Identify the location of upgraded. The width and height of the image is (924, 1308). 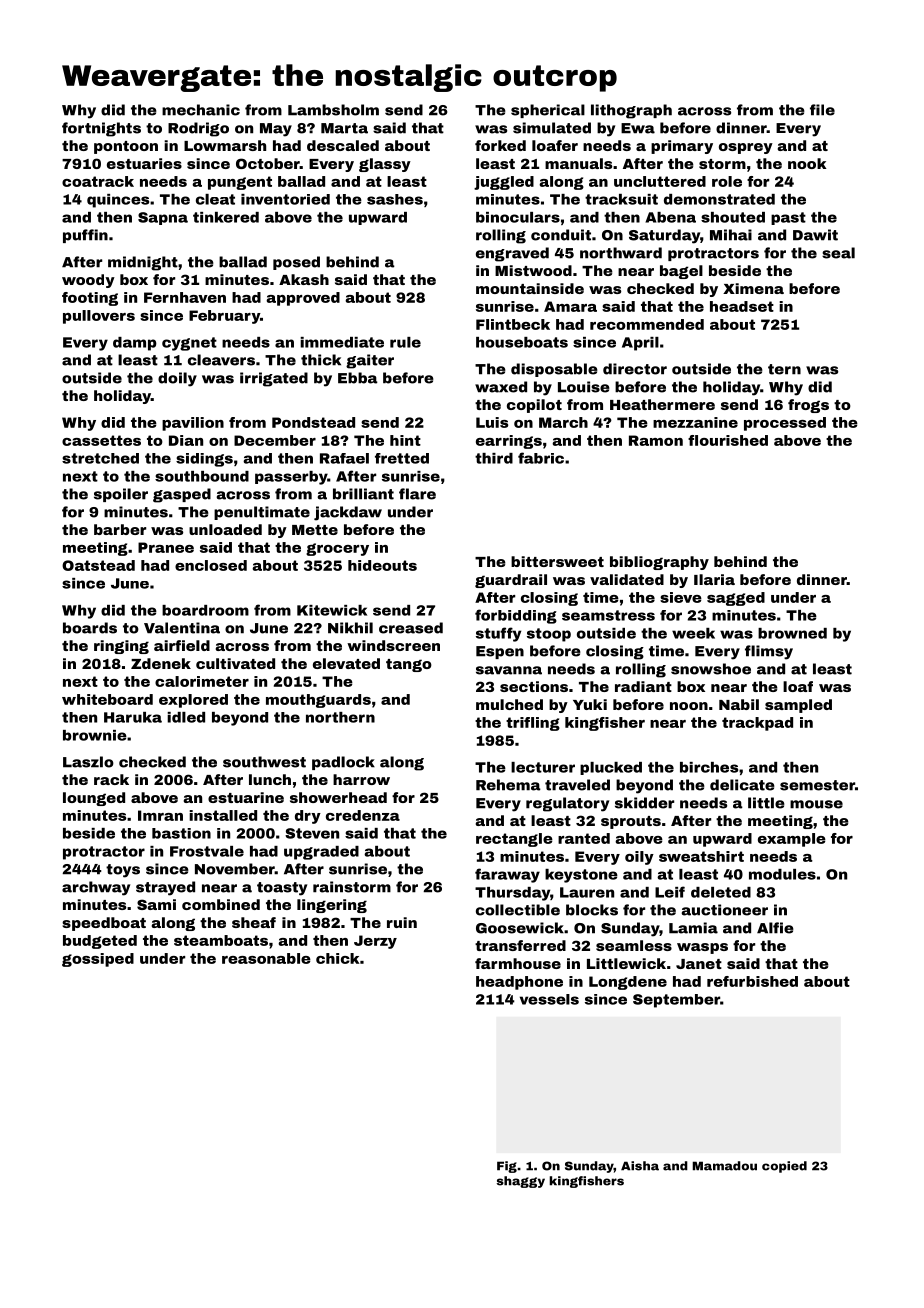
(321, 853).
